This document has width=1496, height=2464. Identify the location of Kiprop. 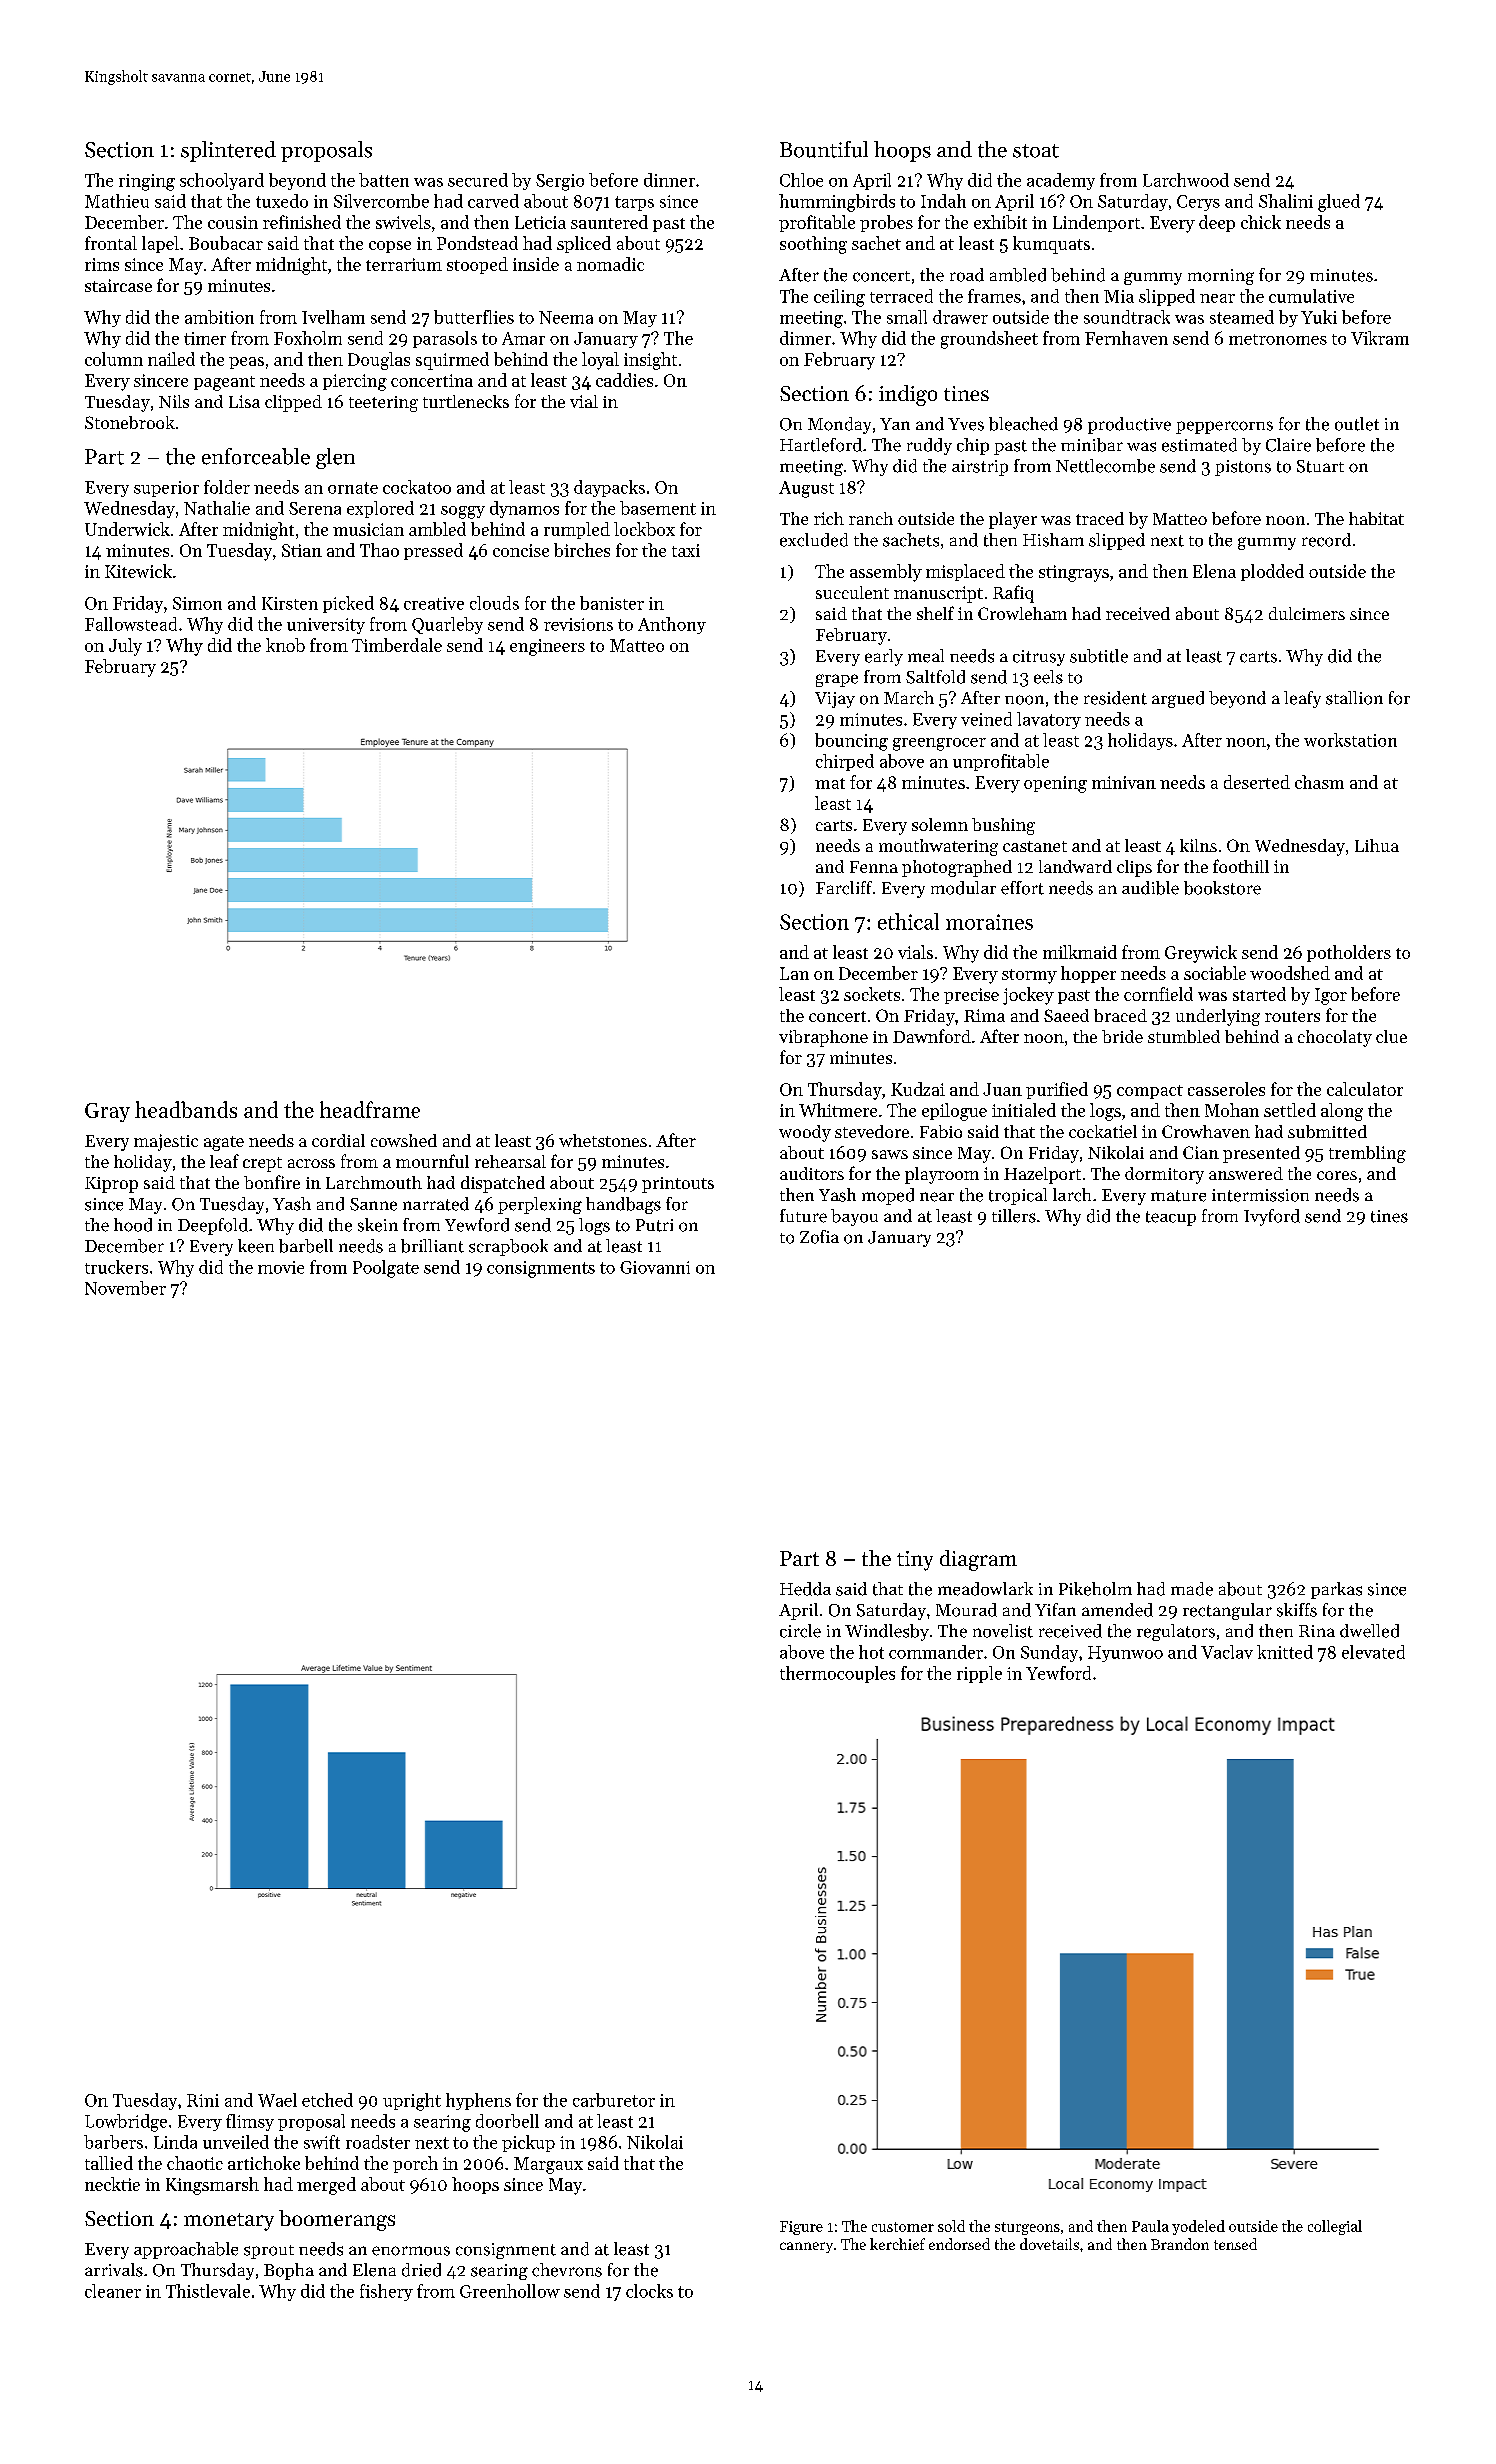
(111, 1185).
